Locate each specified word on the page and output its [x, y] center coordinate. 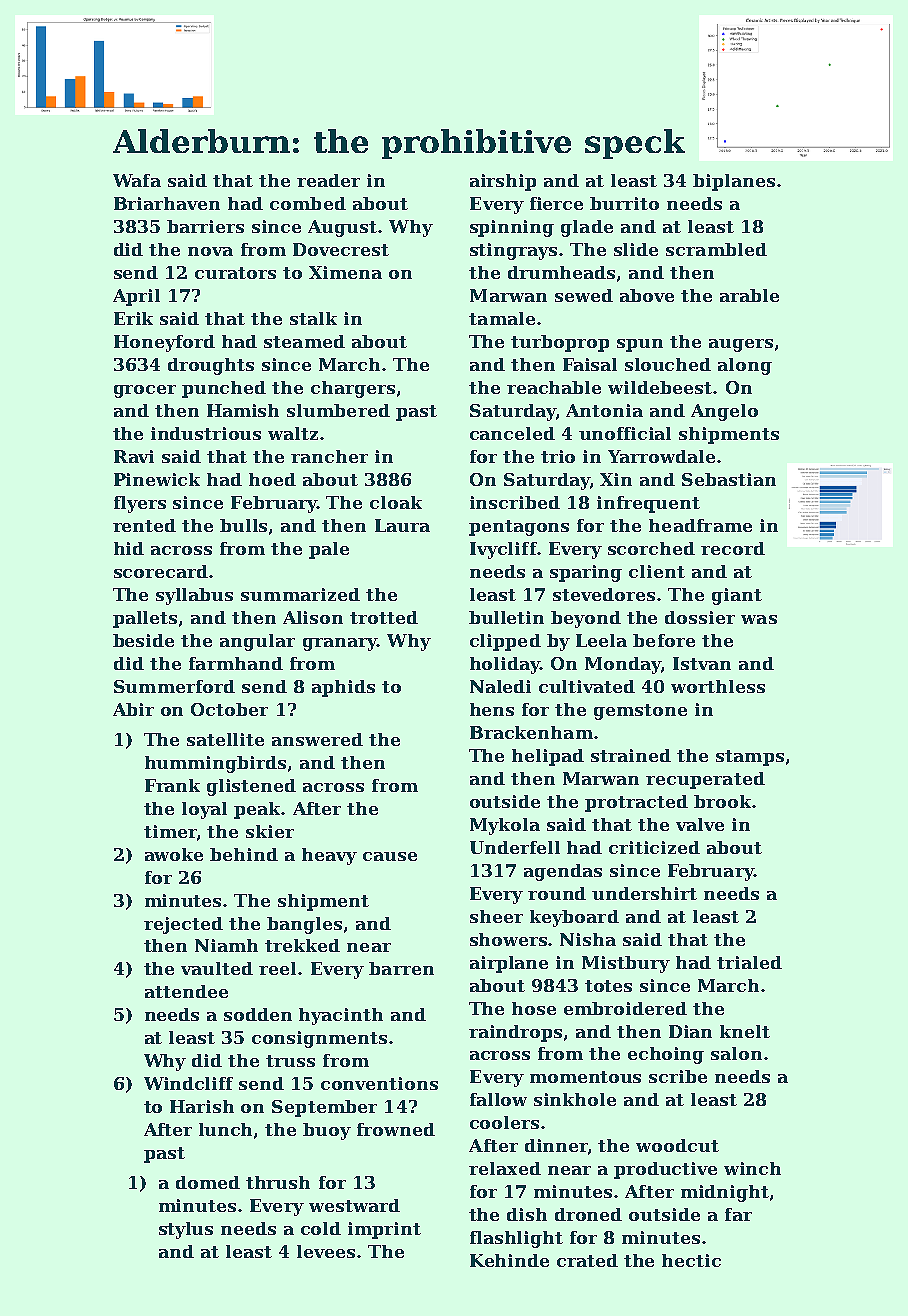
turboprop [560, 343]
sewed [584, 295]
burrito [624, 203]
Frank [172, 785]
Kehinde [509, 1260]
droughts [211, 366]
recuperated [705, 780]
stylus [186, 1230]
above [647, 295]
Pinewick [157, 479]
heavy [329, 856]
